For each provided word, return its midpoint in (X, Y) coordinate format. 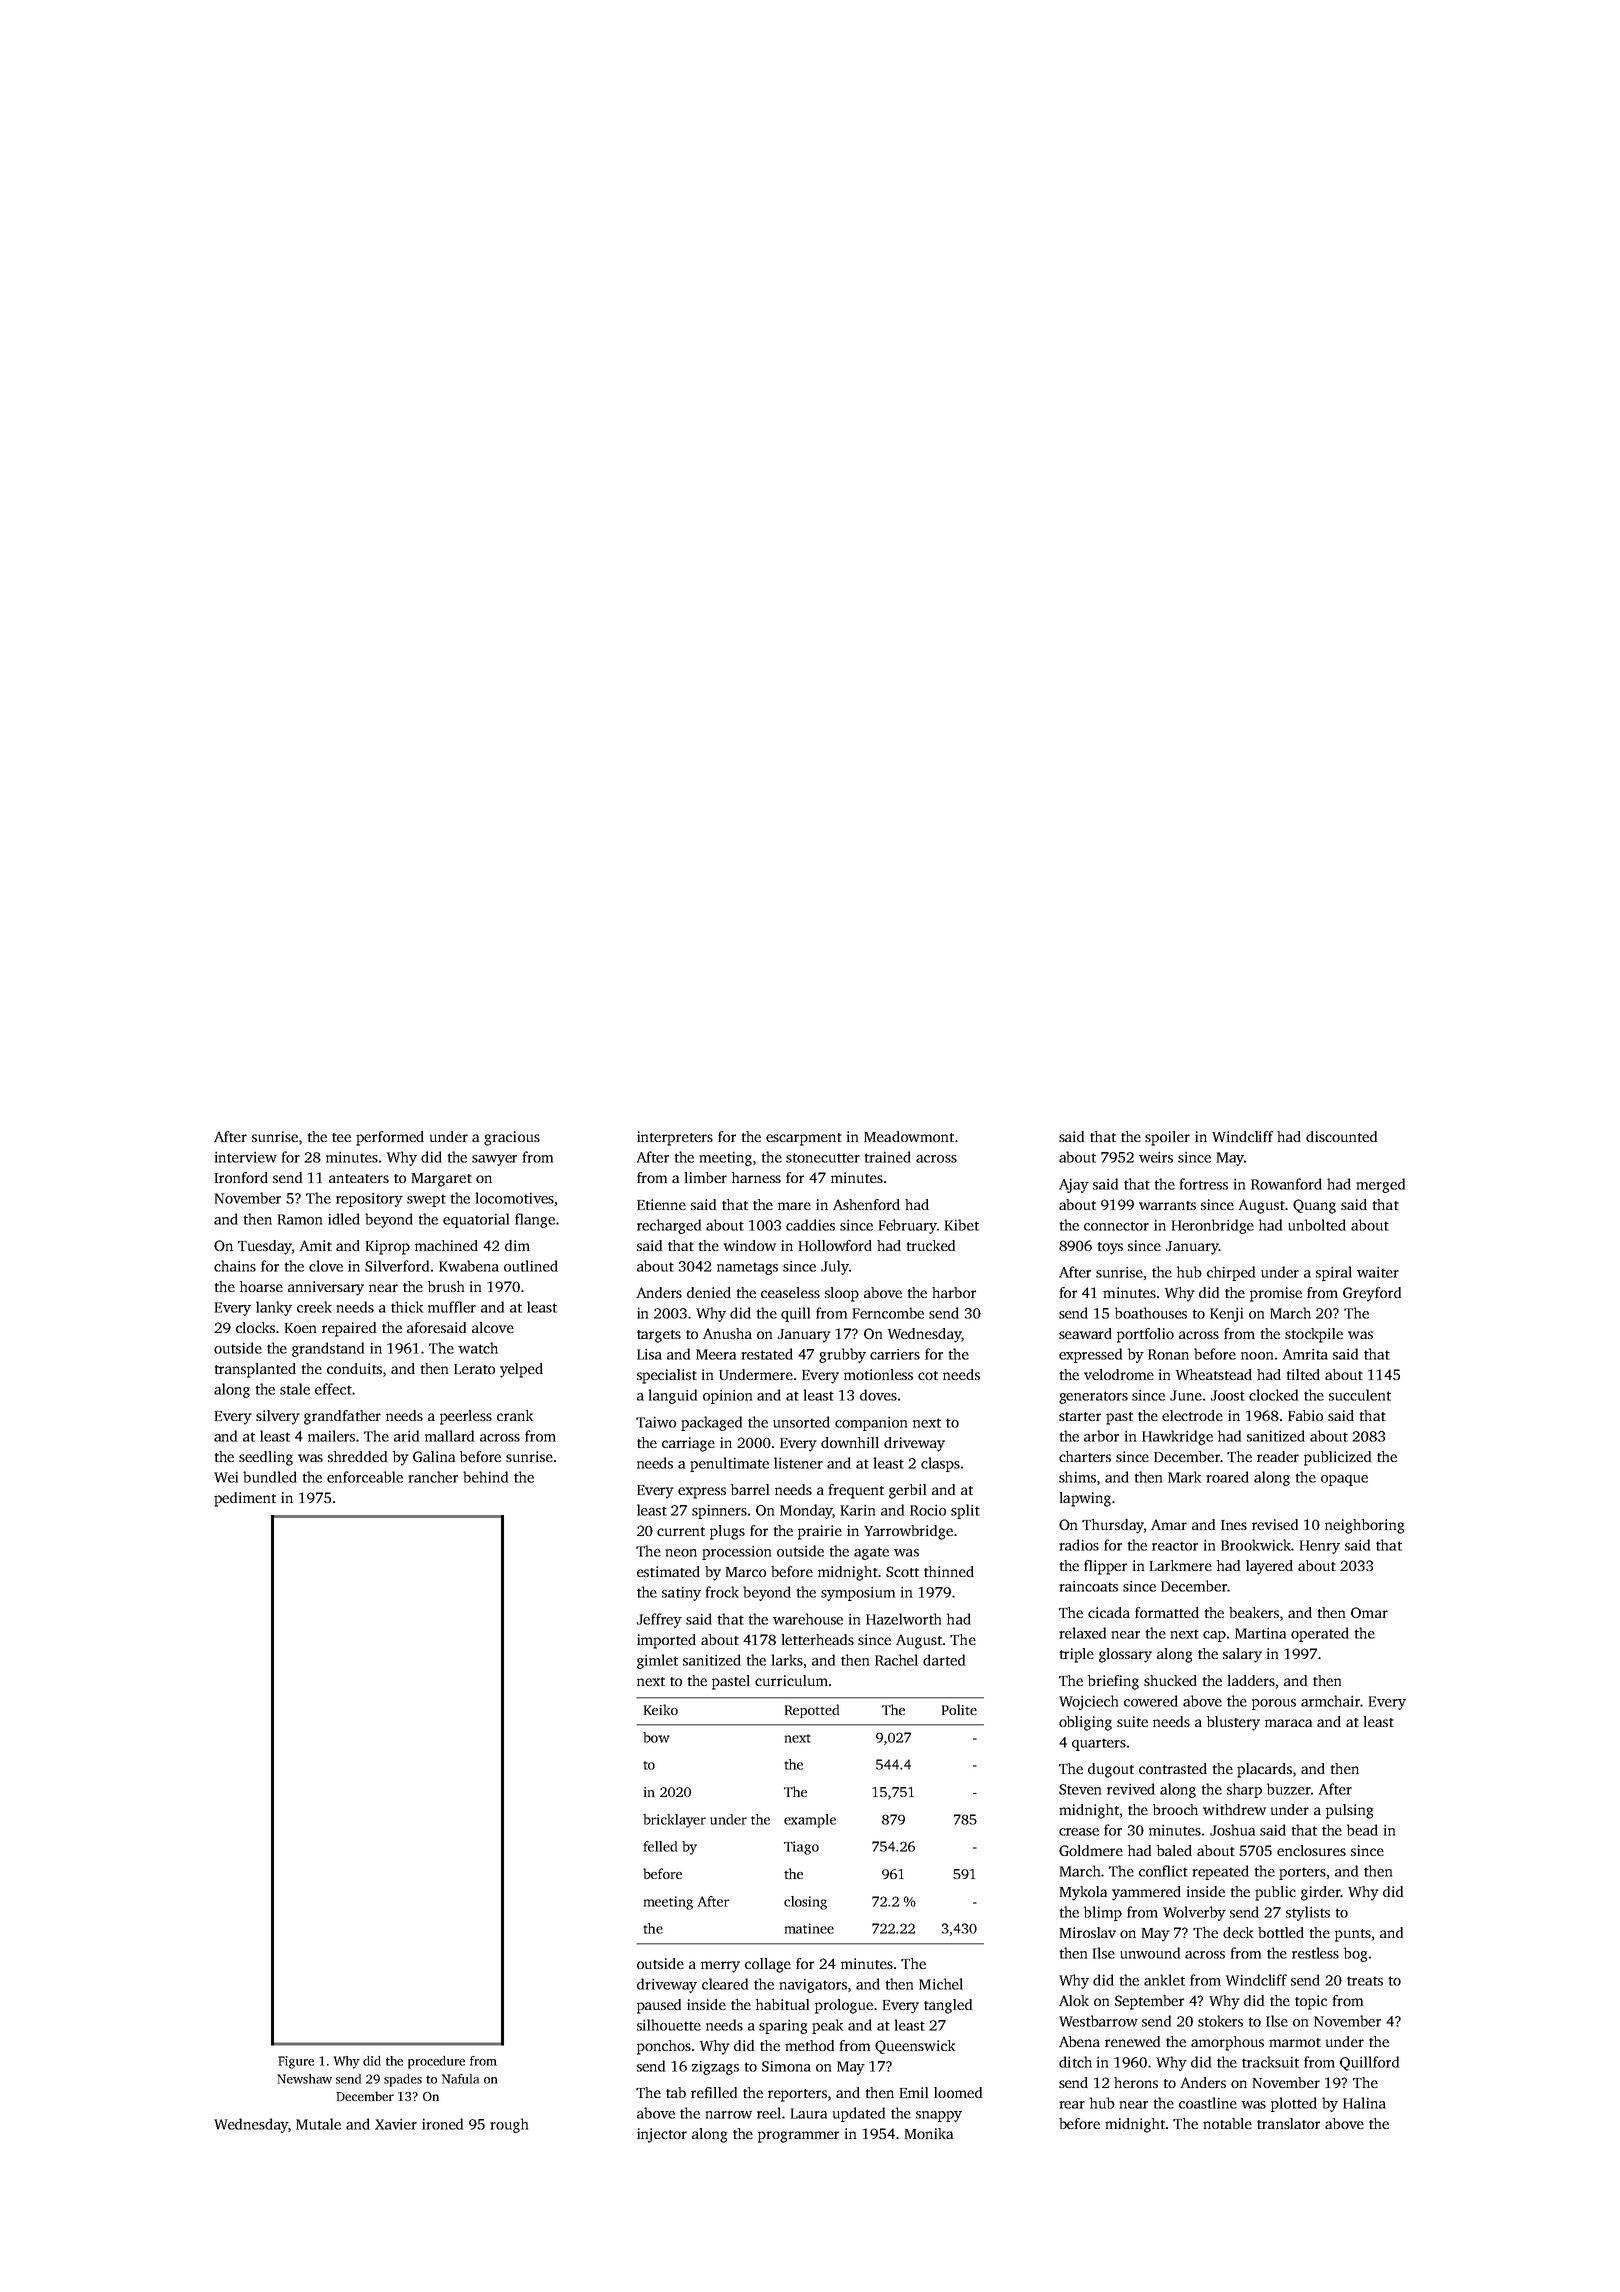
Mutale (318, 2124)
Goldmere (1091, 1850)
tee (341, 1137)
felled (660, 1846)
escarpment (804, 1139)
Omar (1369, 1612)
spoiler (1167, 1138)
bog (1355, 1954)
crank (515, 1415)
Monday (806, 1511)
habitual (782, 2004)
